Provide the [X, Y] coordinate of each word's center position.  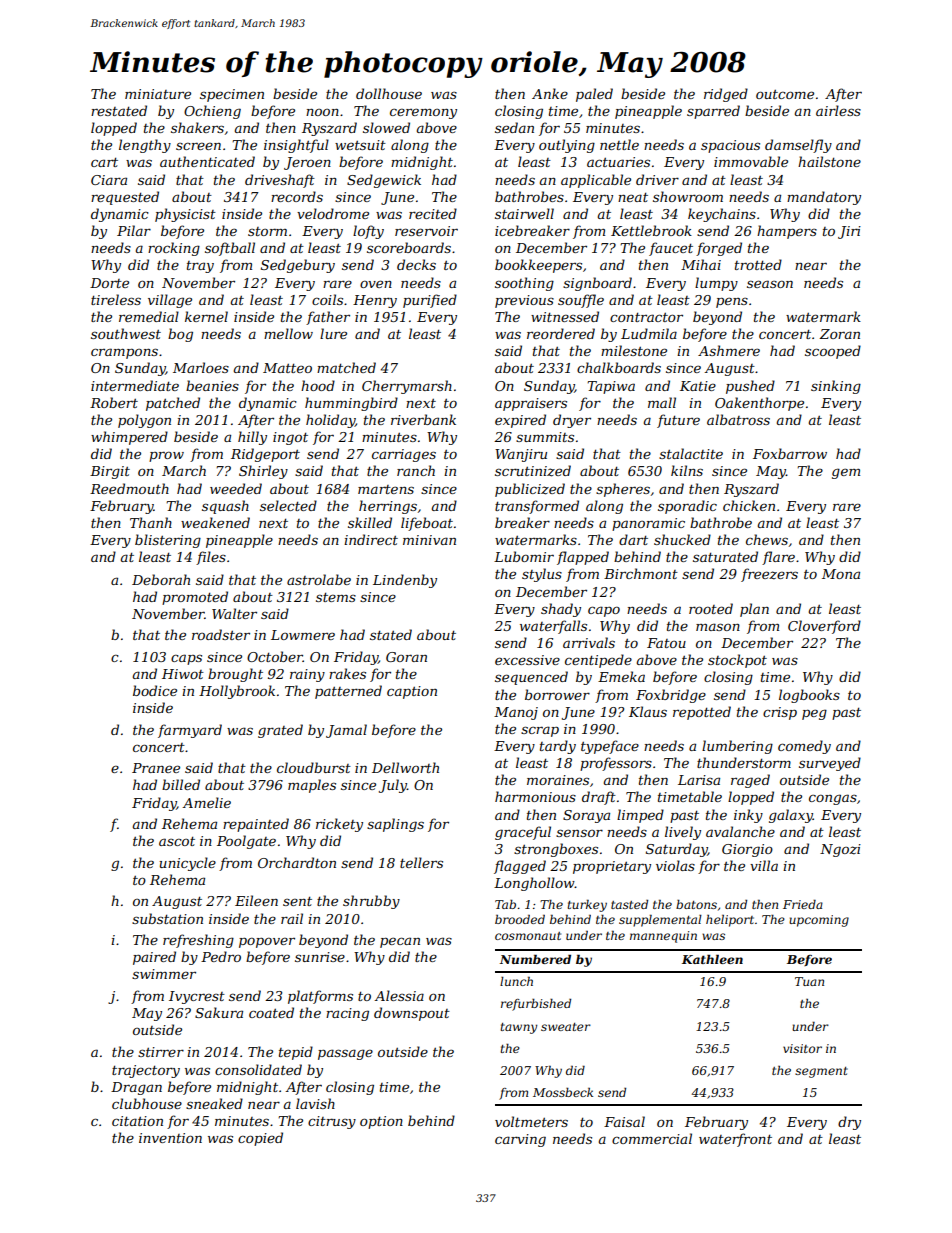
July [393, 786]
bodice [155, 690]
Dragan [136, 1088]
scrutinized [533, 471]
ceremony [423, 113]
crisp [780, 713]
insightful [296, 146]
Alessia [399, 995]
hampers [787, 232]
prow [166, 456]
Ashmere [729, 350]
